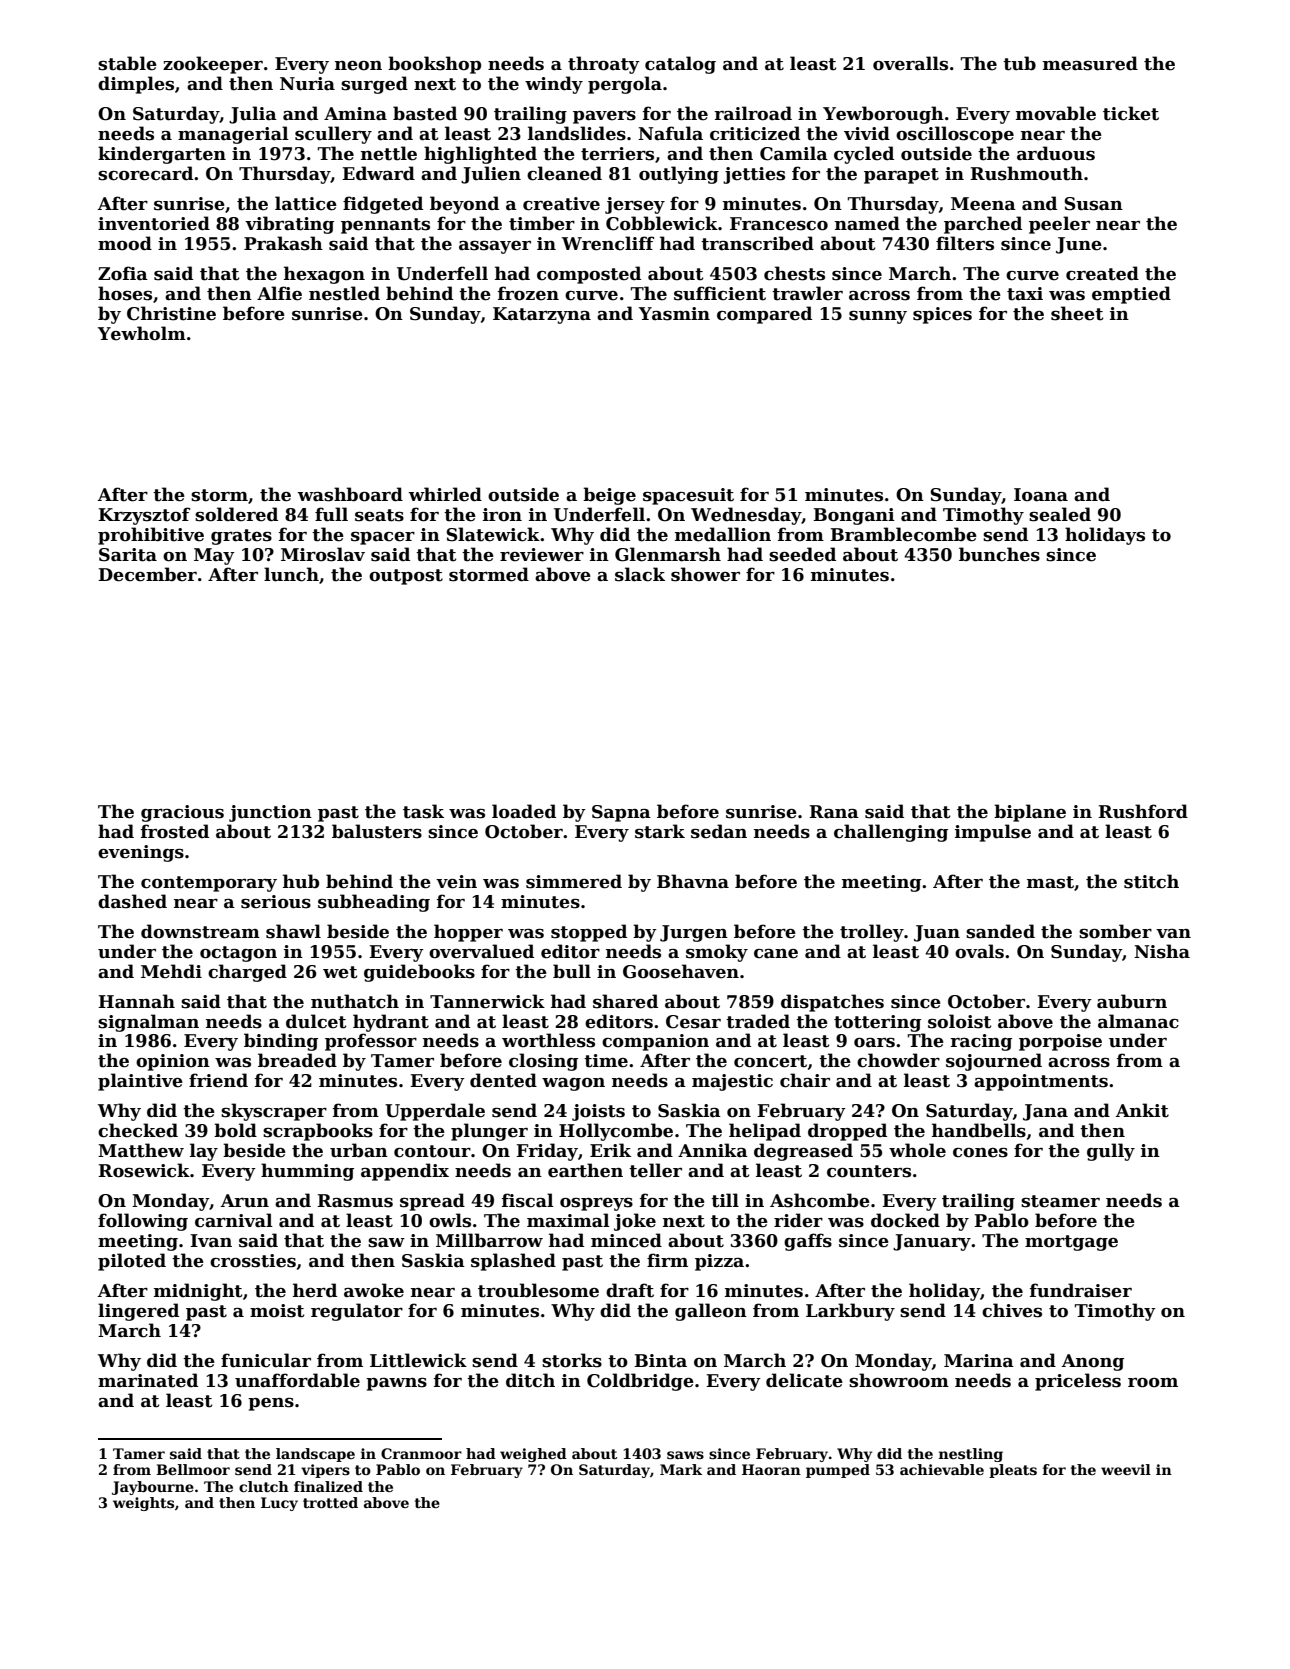 The image size is (1290, 1669). I want to click on nestling, so click(971, 1455).
